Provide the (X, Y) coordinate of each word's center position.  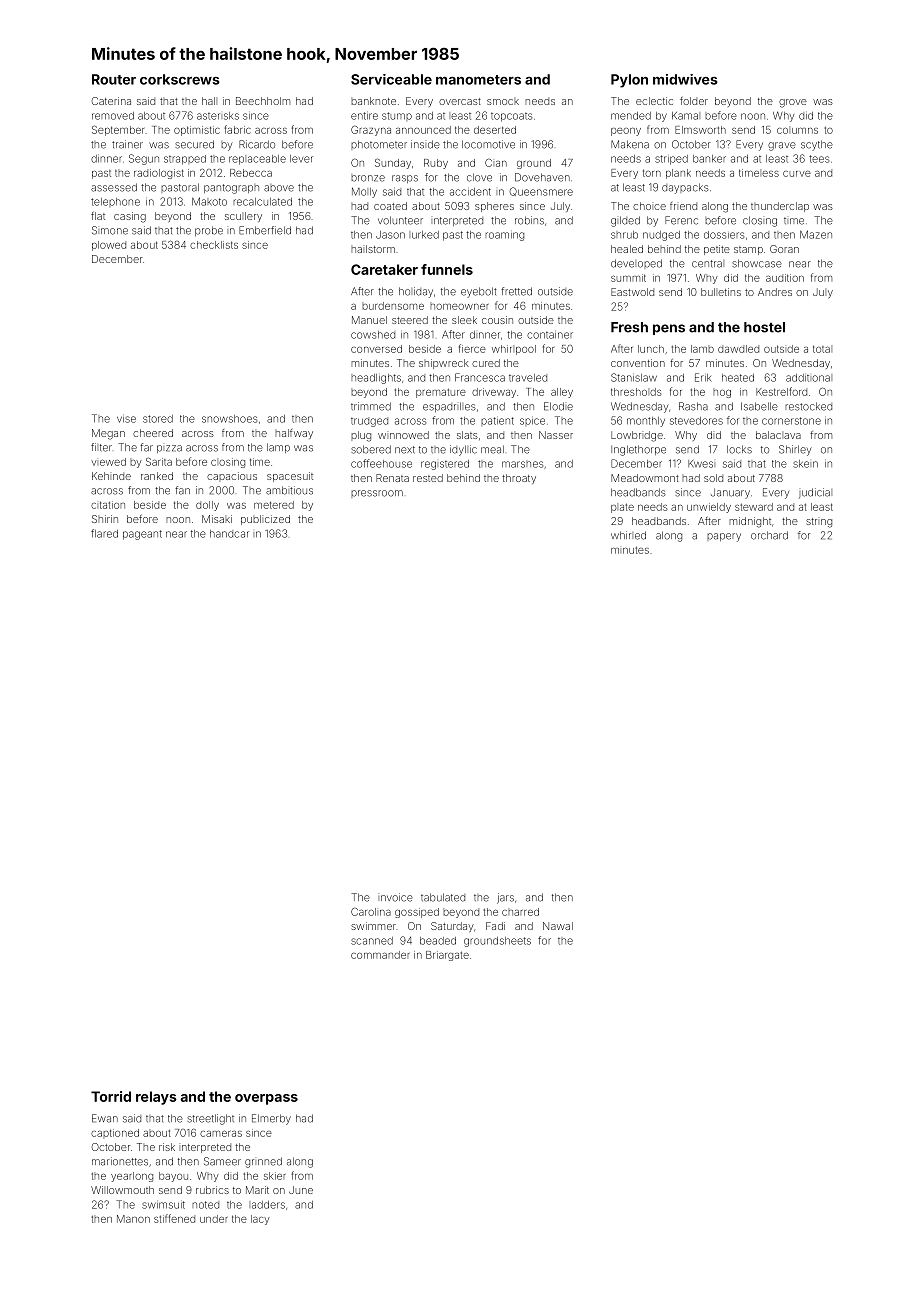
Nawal (558, 926)
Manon (133, 1219)
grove (793, 103)
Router (114, 79)
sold (713, 478)
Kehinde (111, 476)
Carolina (371, 912)
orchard (769, 535)
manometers (478, 80)
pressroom (377, 494)
